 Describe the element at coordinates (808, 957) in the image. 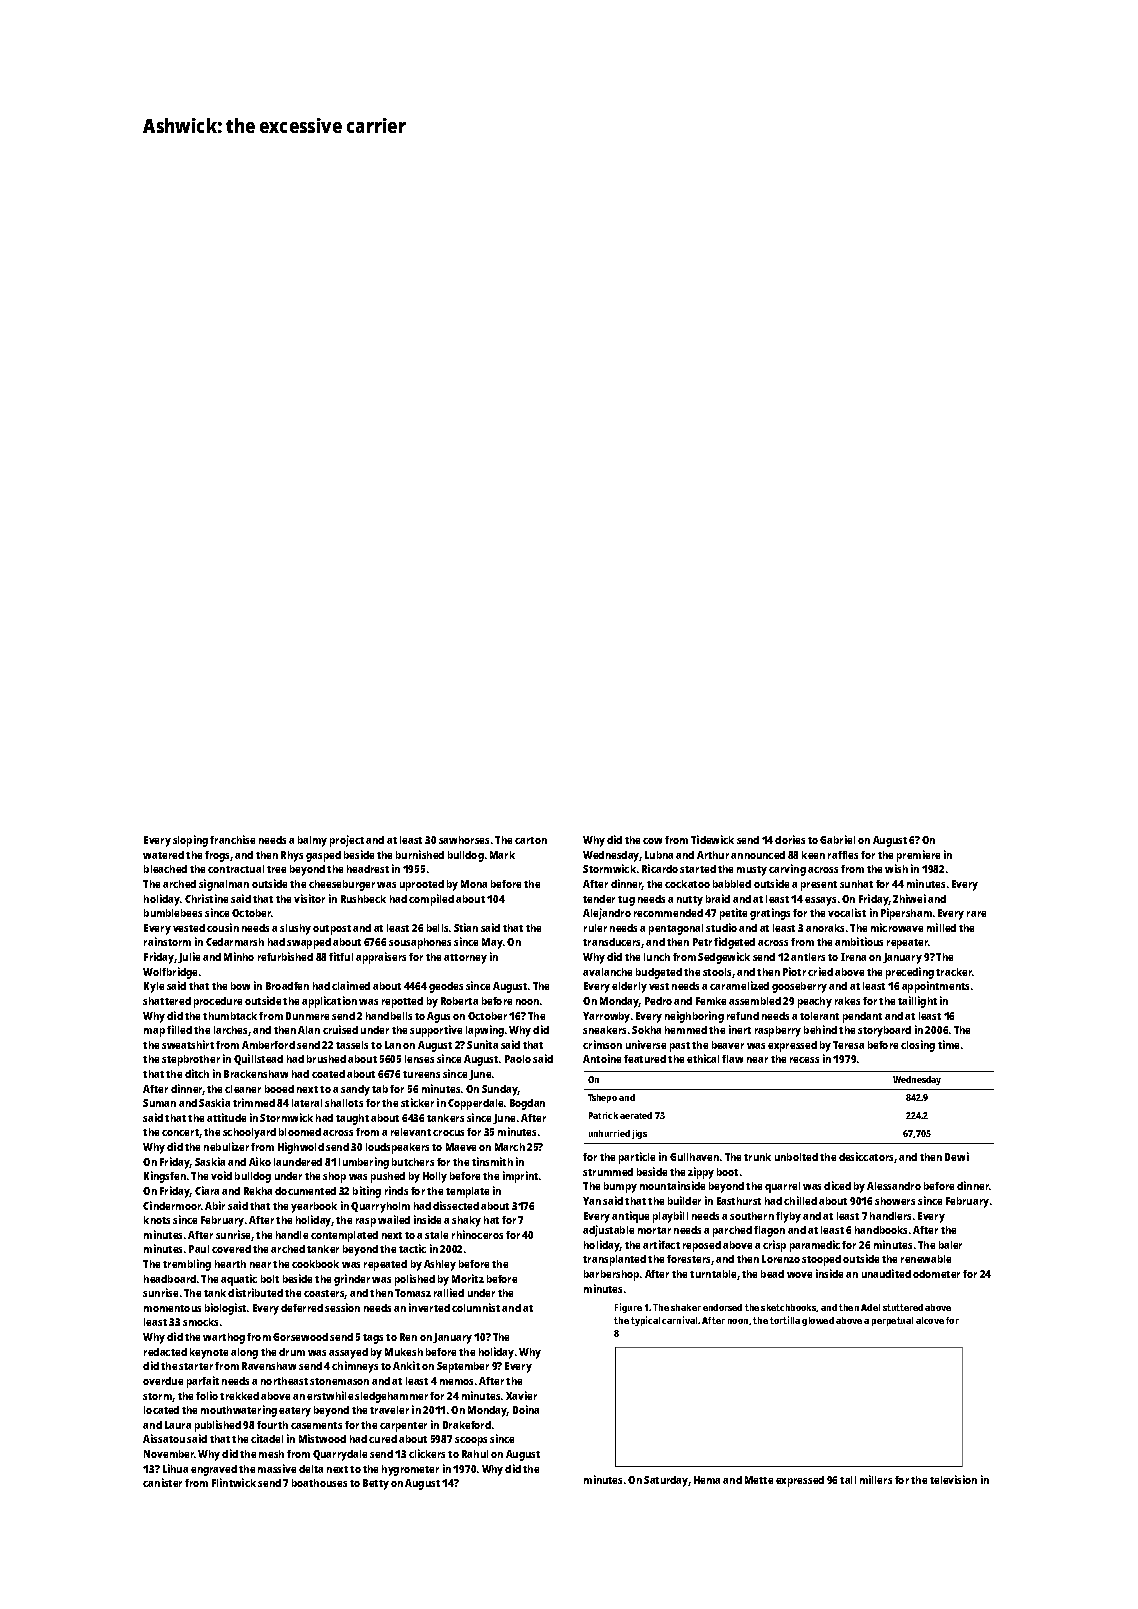

I see `antlers` at that location.
